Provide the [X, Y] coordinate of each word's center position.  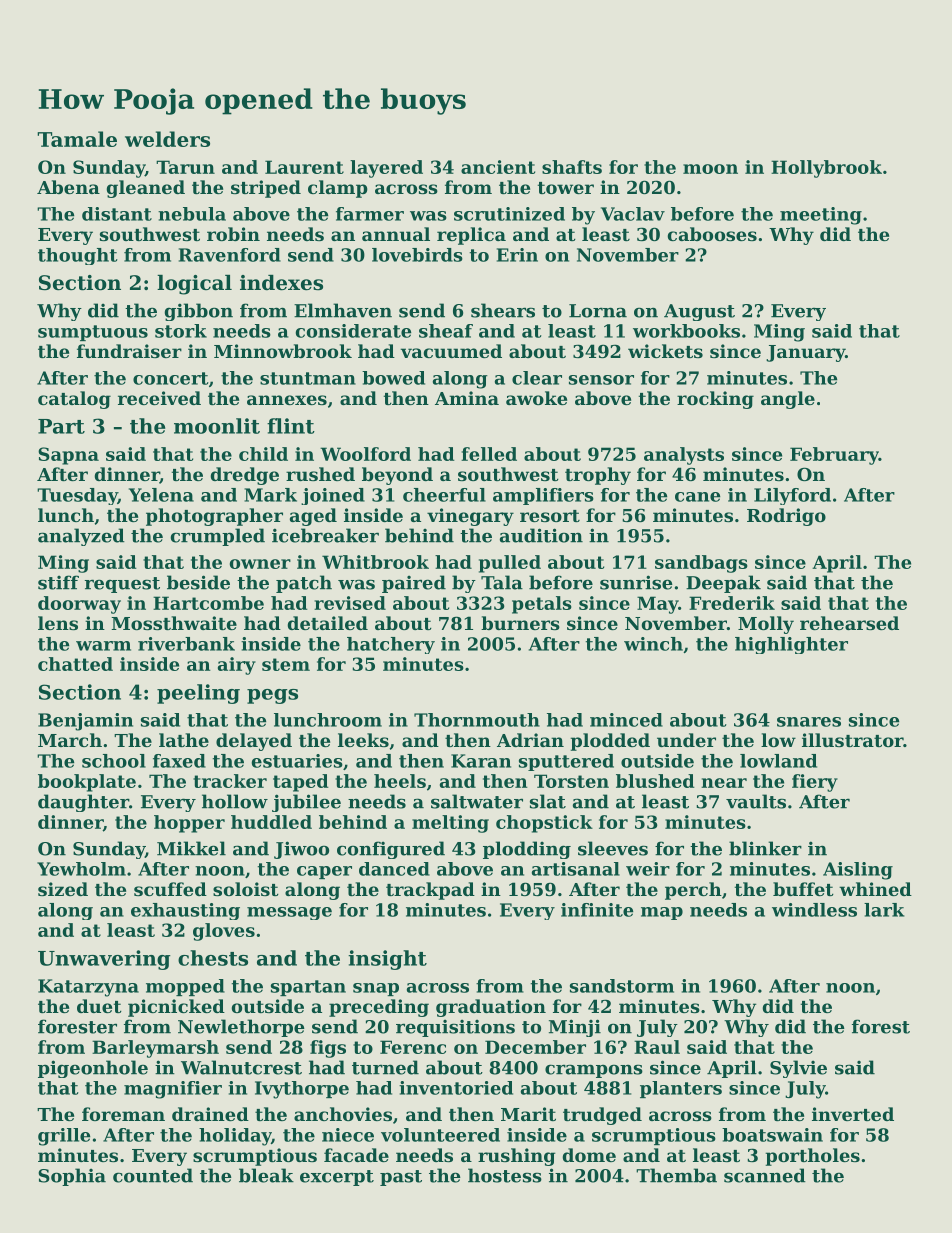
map [662, 913]
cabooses [712, 234]
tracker [230, 781]
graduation [491, 1008]
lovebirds [417, 255]
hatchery [391, 645]
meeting [821, 216]
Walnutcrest [241, 1067]
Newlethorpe [241, 1028]
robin [233, 234]
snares [809, 722]
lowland [778, 761]
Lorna [598, 311]
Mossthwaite [174, 623]
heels [400, 781]
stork [181, 331]
